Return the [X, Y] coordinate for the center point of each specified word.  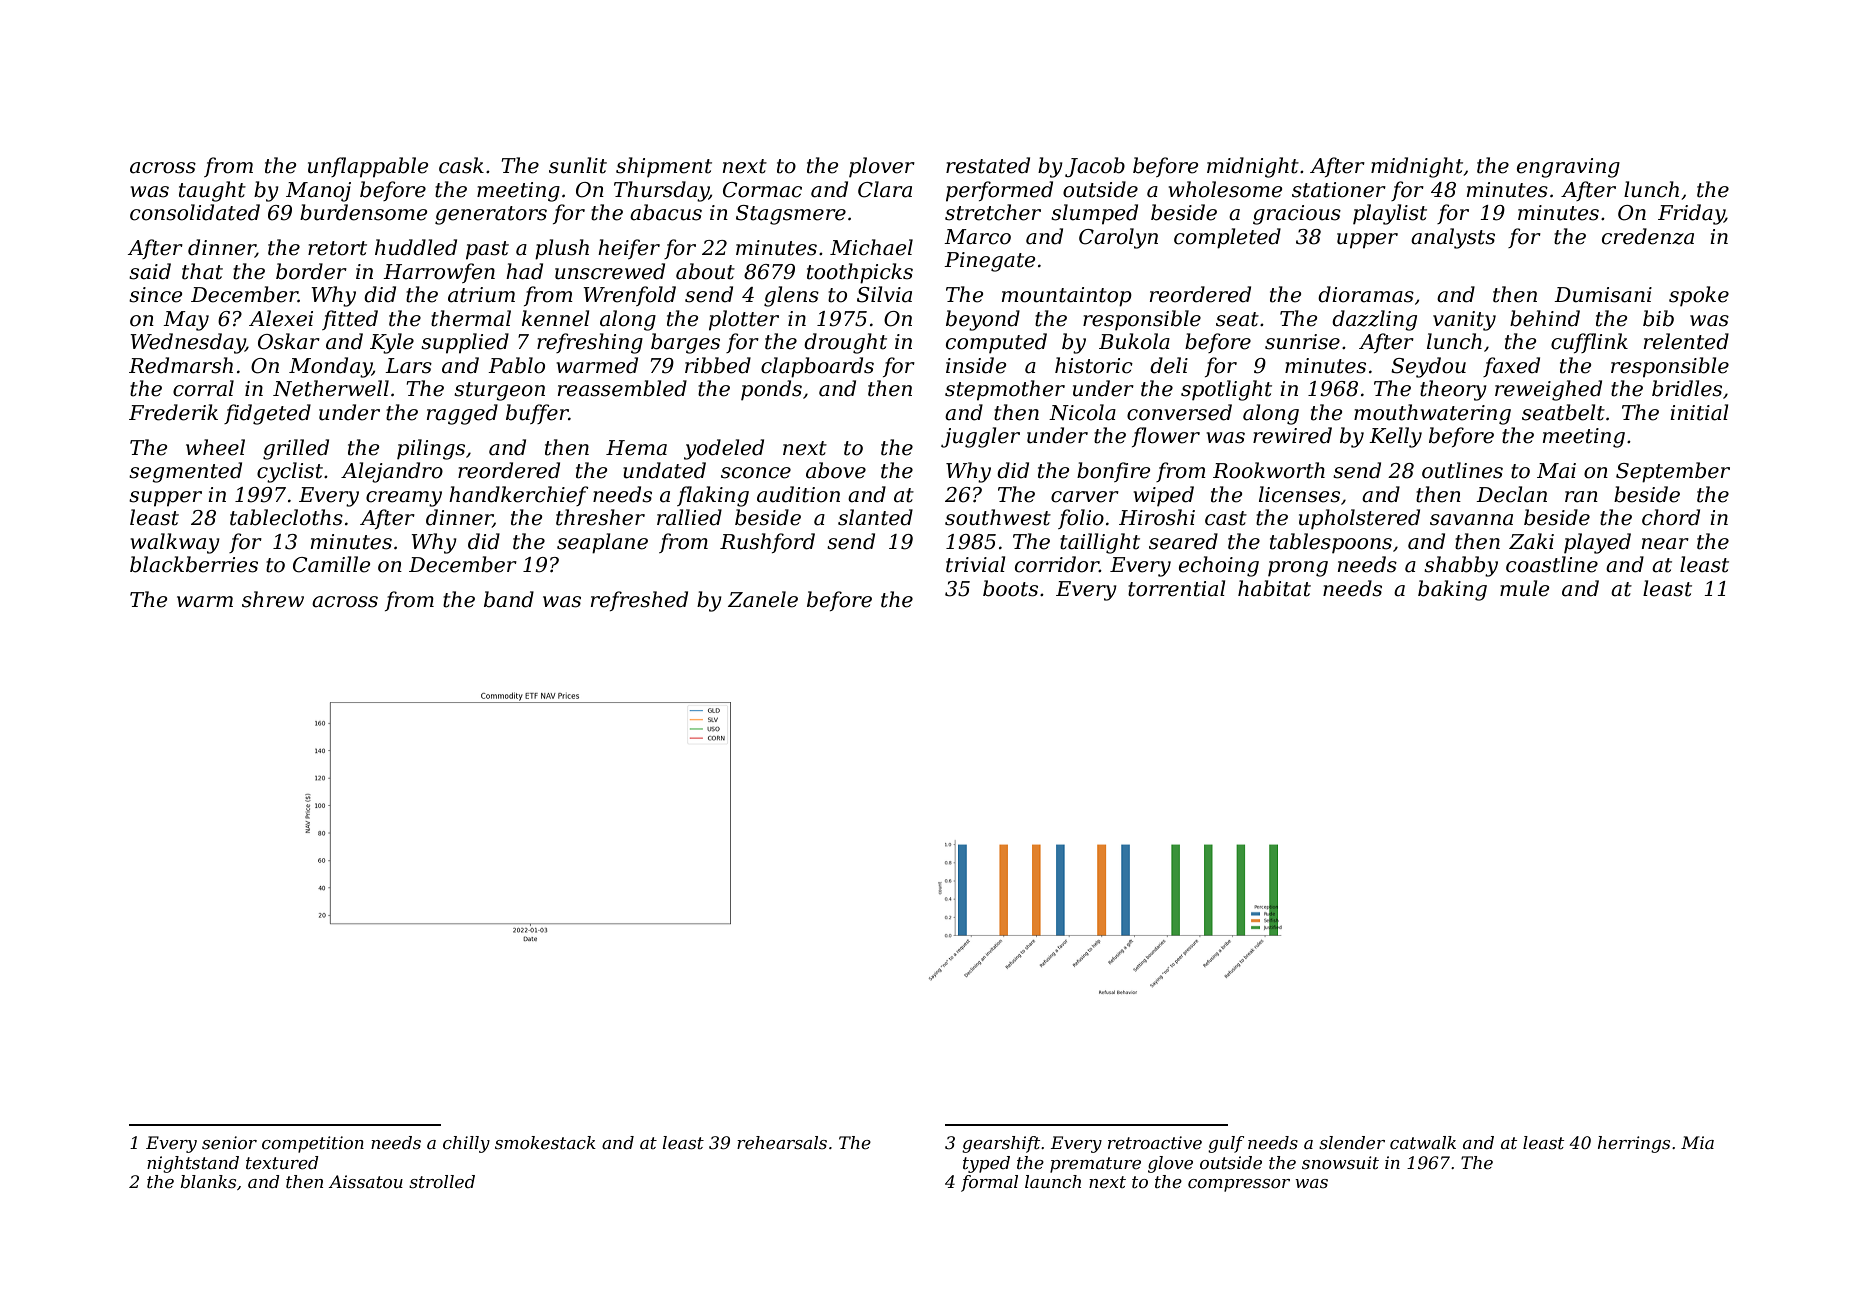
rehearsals [782, 1142]
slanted [875, 517]
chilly [466, 1144]
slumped [1094, 214]
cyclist [290, 472]
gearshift [1001, 1144]
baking [1452, 590]
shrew [273, 599]
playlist [1390, 214]
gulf [1226, 1144]
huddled [416, 247]
